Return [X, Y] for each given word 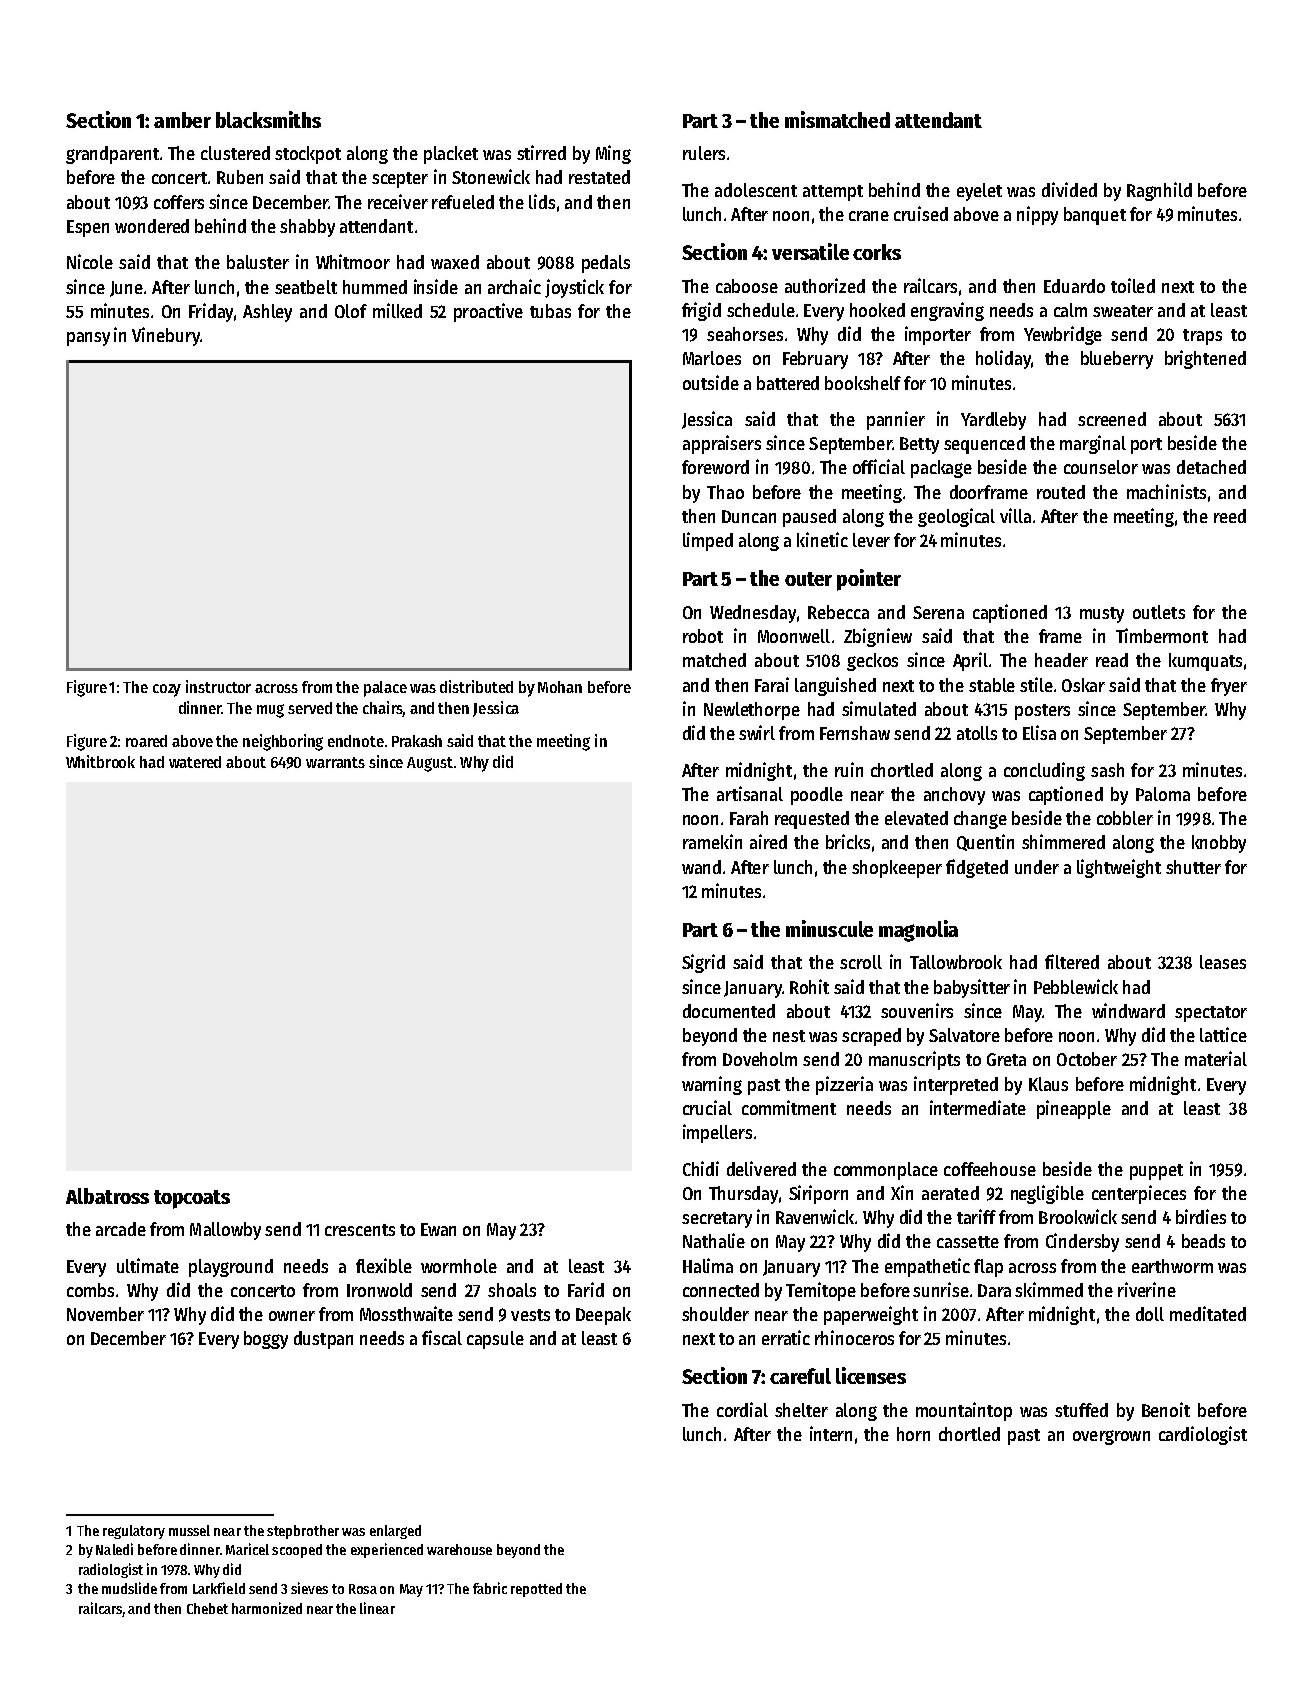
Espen [88, 228]
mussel [189, 1530]
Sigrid [703, 963]
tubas [550, 311]
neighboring [283, 742]
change [980, 820]
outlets [1159, 612]
